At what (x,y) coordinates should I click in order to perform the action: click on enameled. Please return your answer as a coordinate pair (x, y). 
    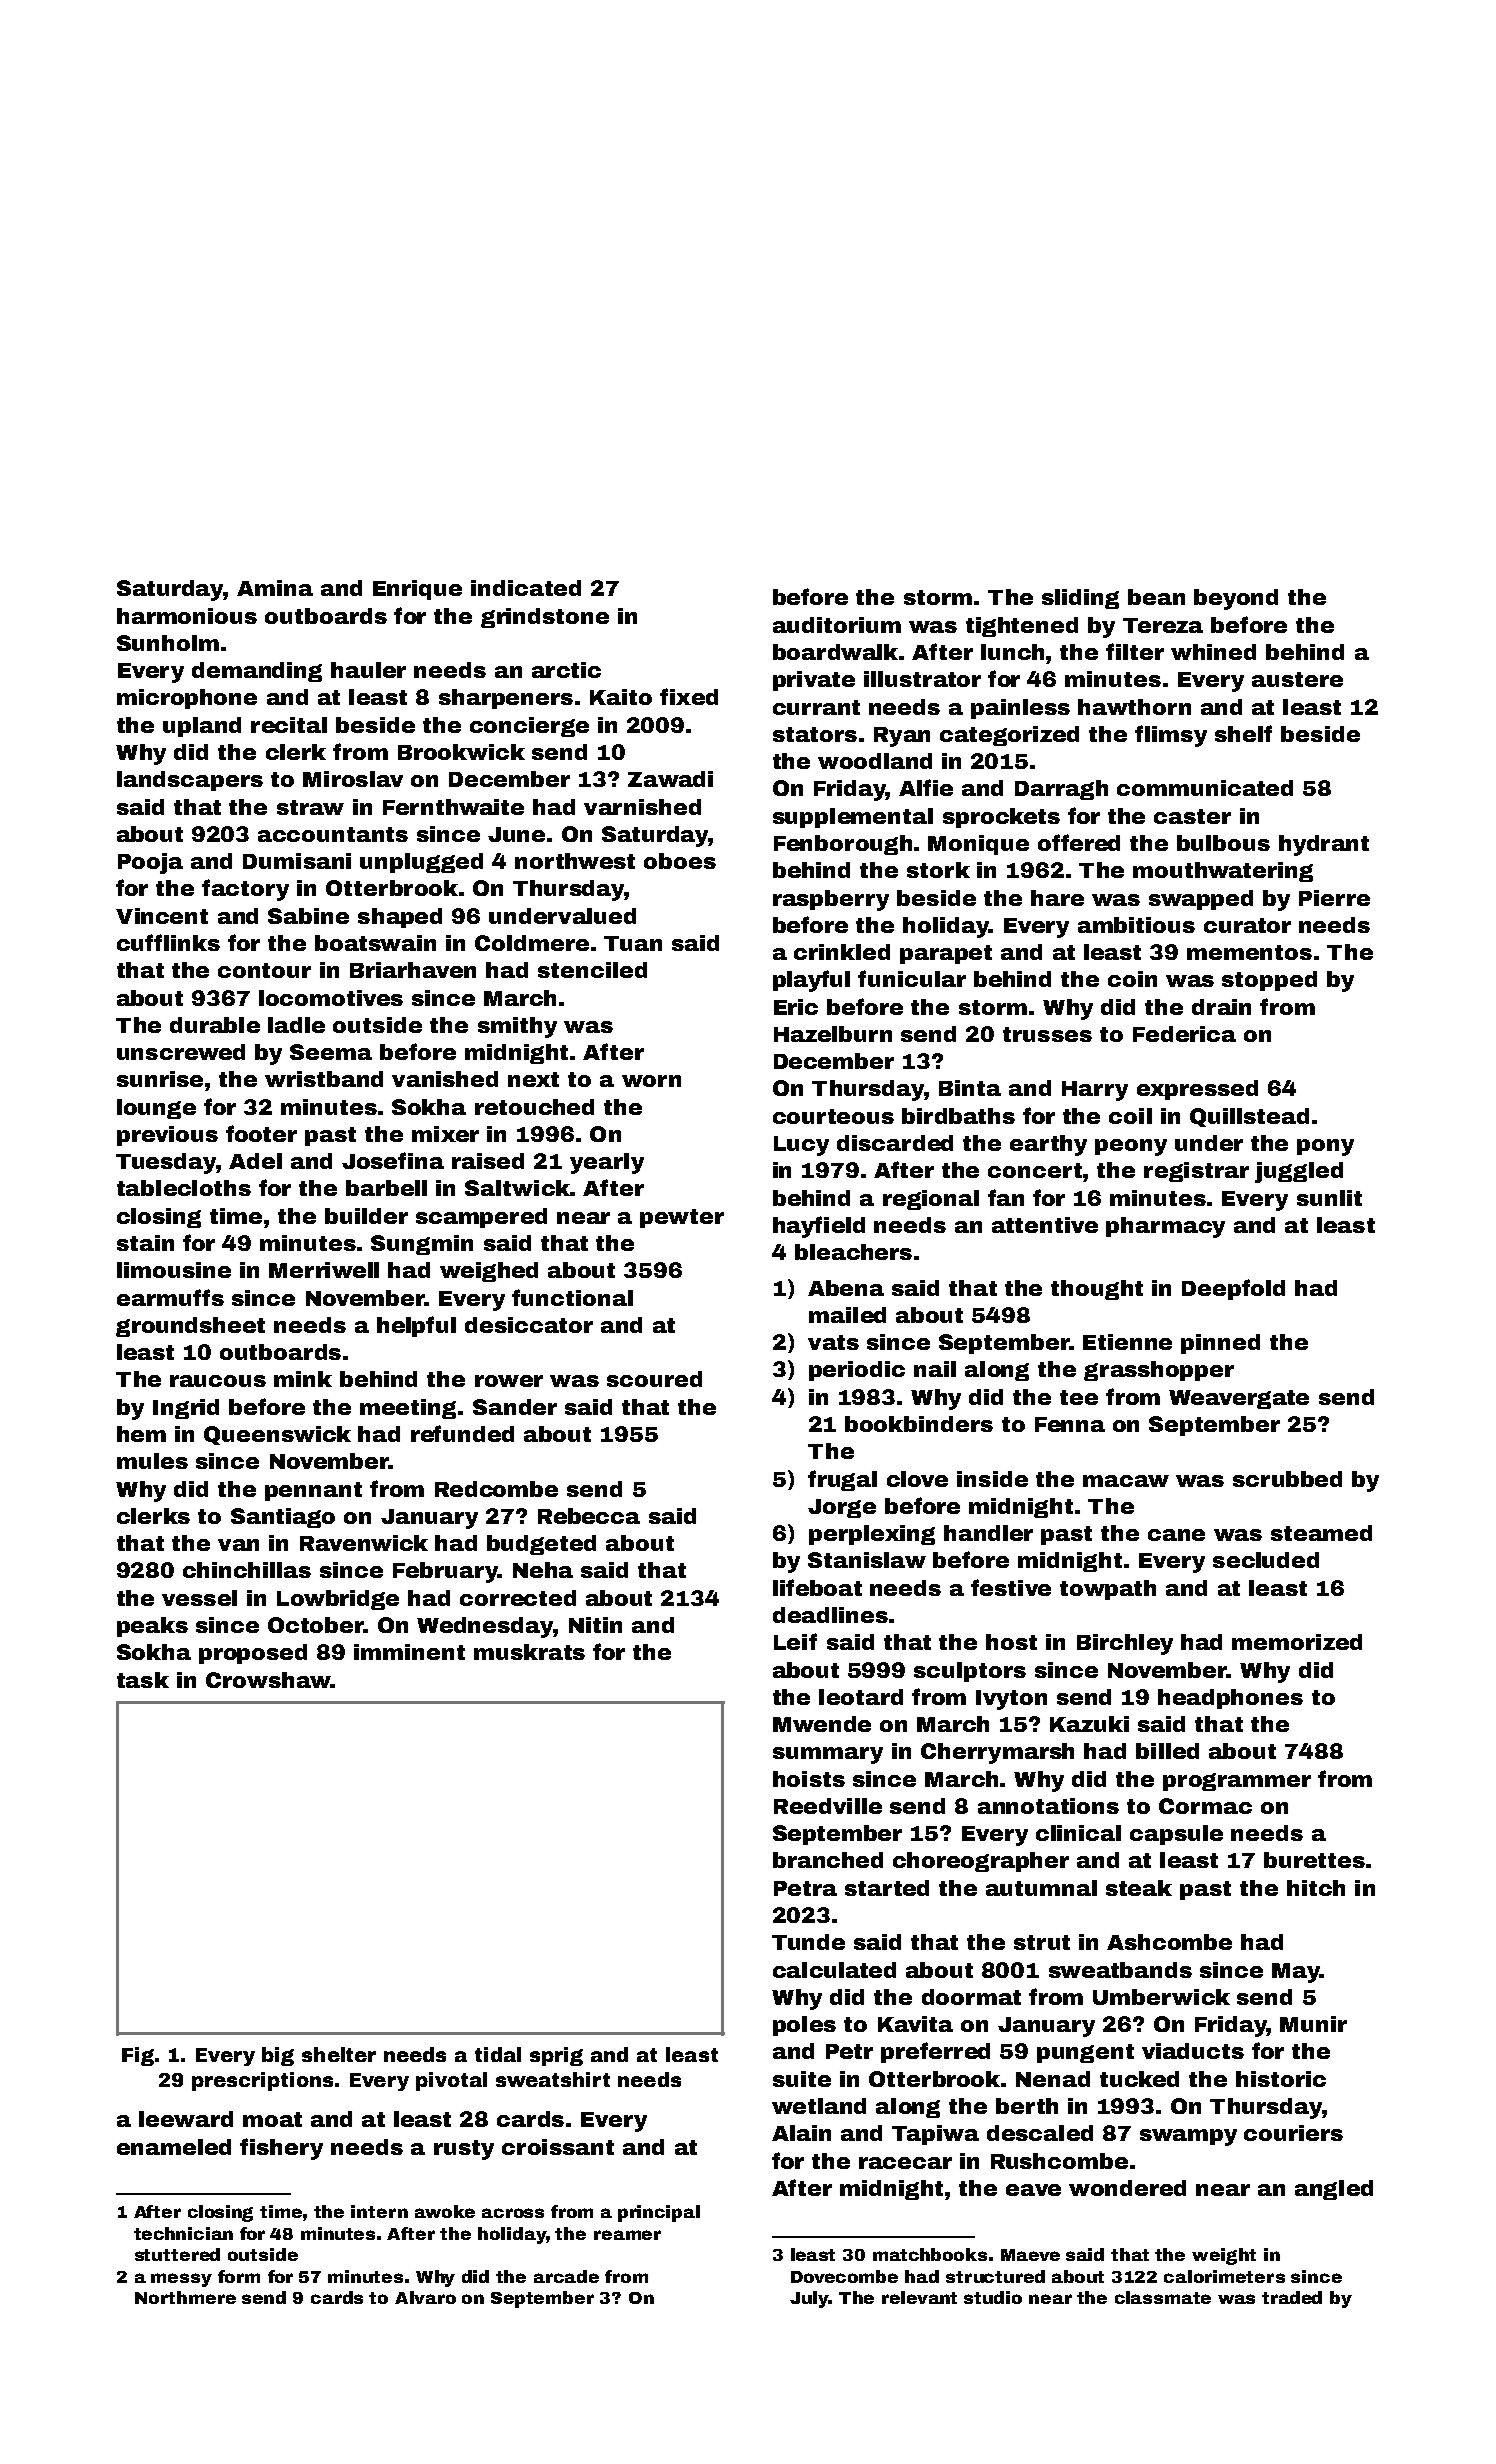
    Looking at the image, I should click on (174, 2147).
